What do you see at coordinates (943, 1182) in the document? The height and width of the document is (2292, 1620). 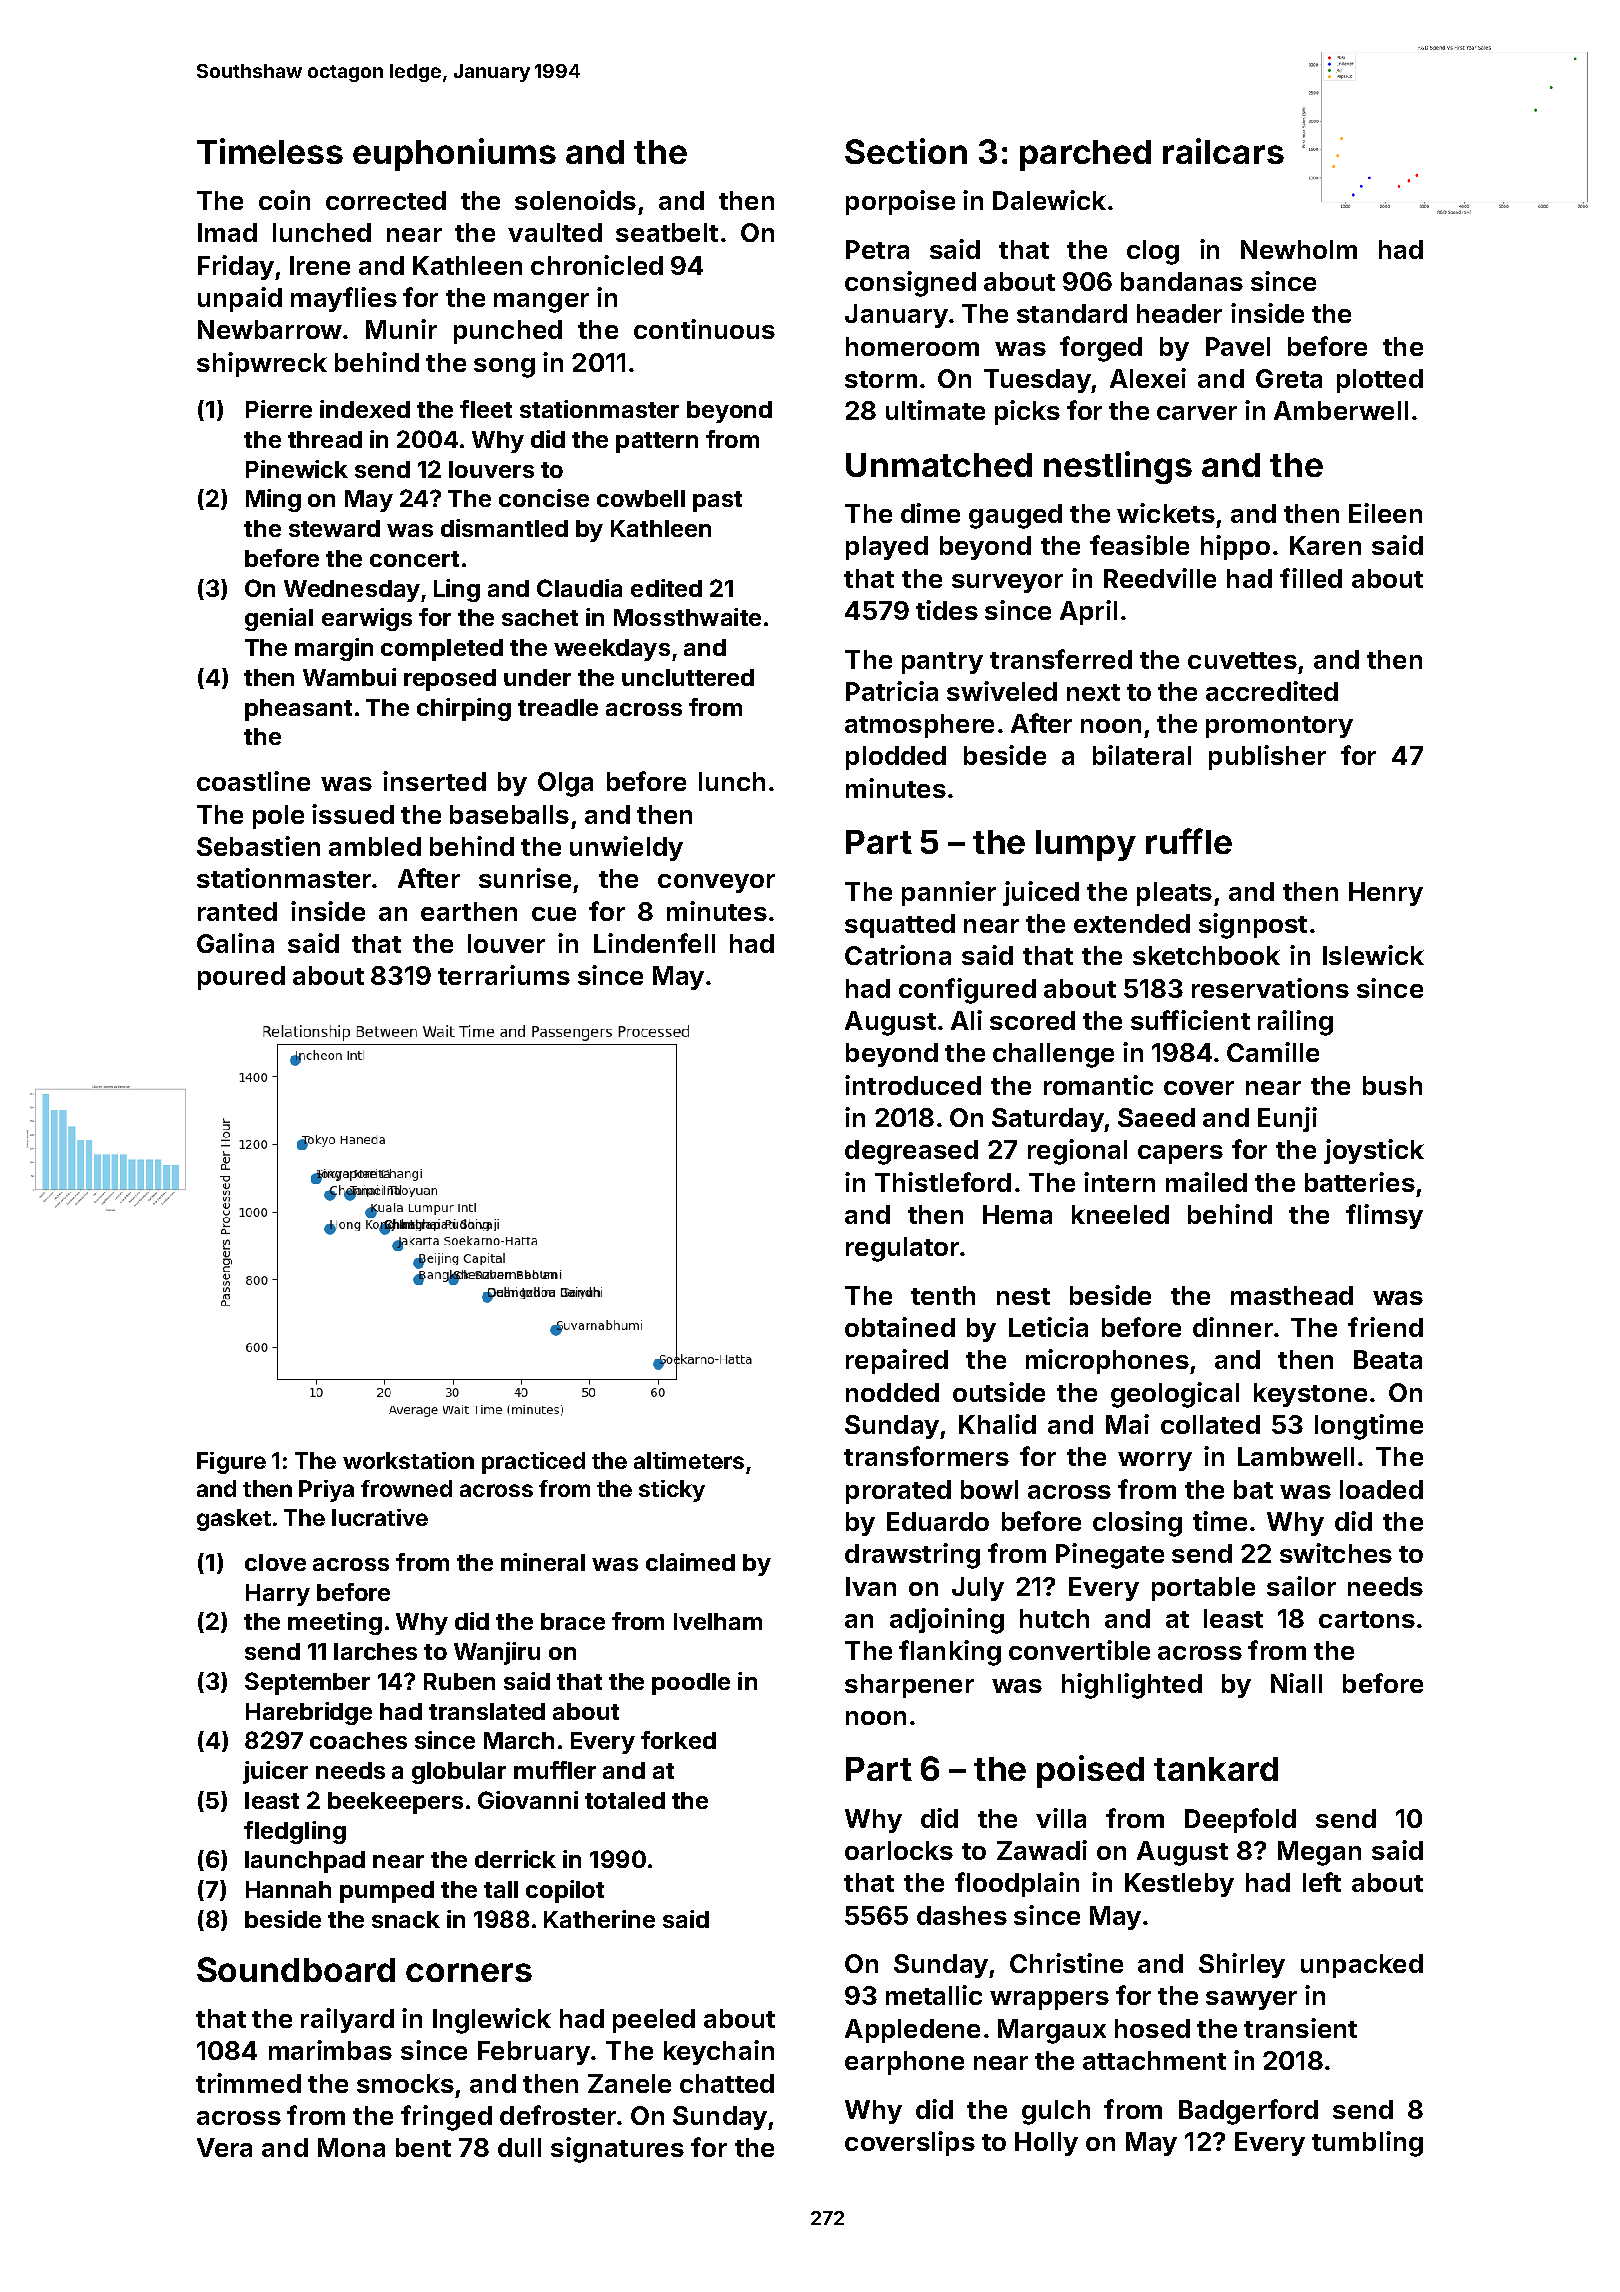 I see `Thistleford` at bounding box center [943, 1182].
